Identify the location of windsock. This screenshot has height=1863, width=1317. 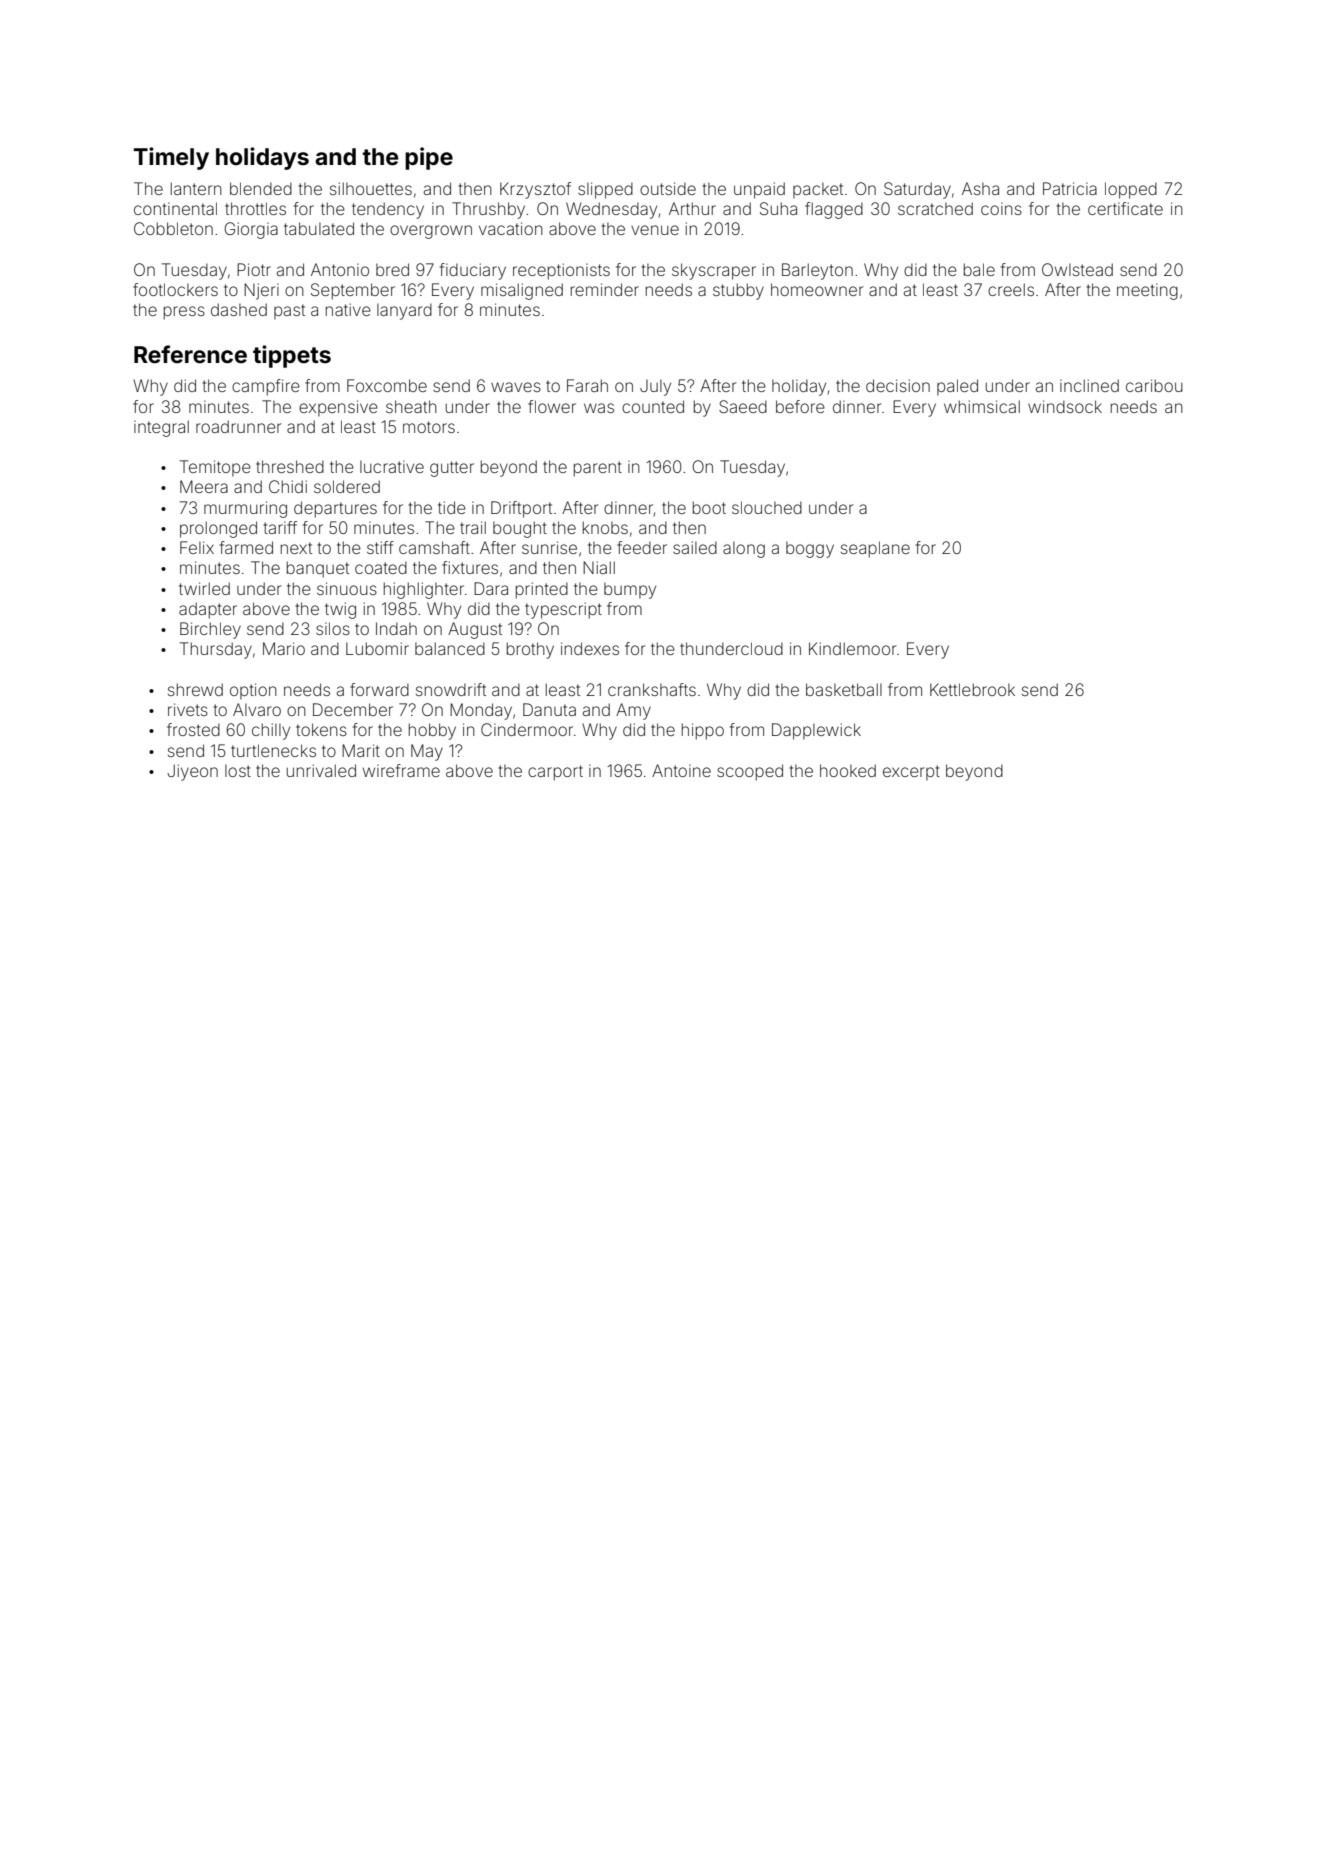
(1065, 406).
